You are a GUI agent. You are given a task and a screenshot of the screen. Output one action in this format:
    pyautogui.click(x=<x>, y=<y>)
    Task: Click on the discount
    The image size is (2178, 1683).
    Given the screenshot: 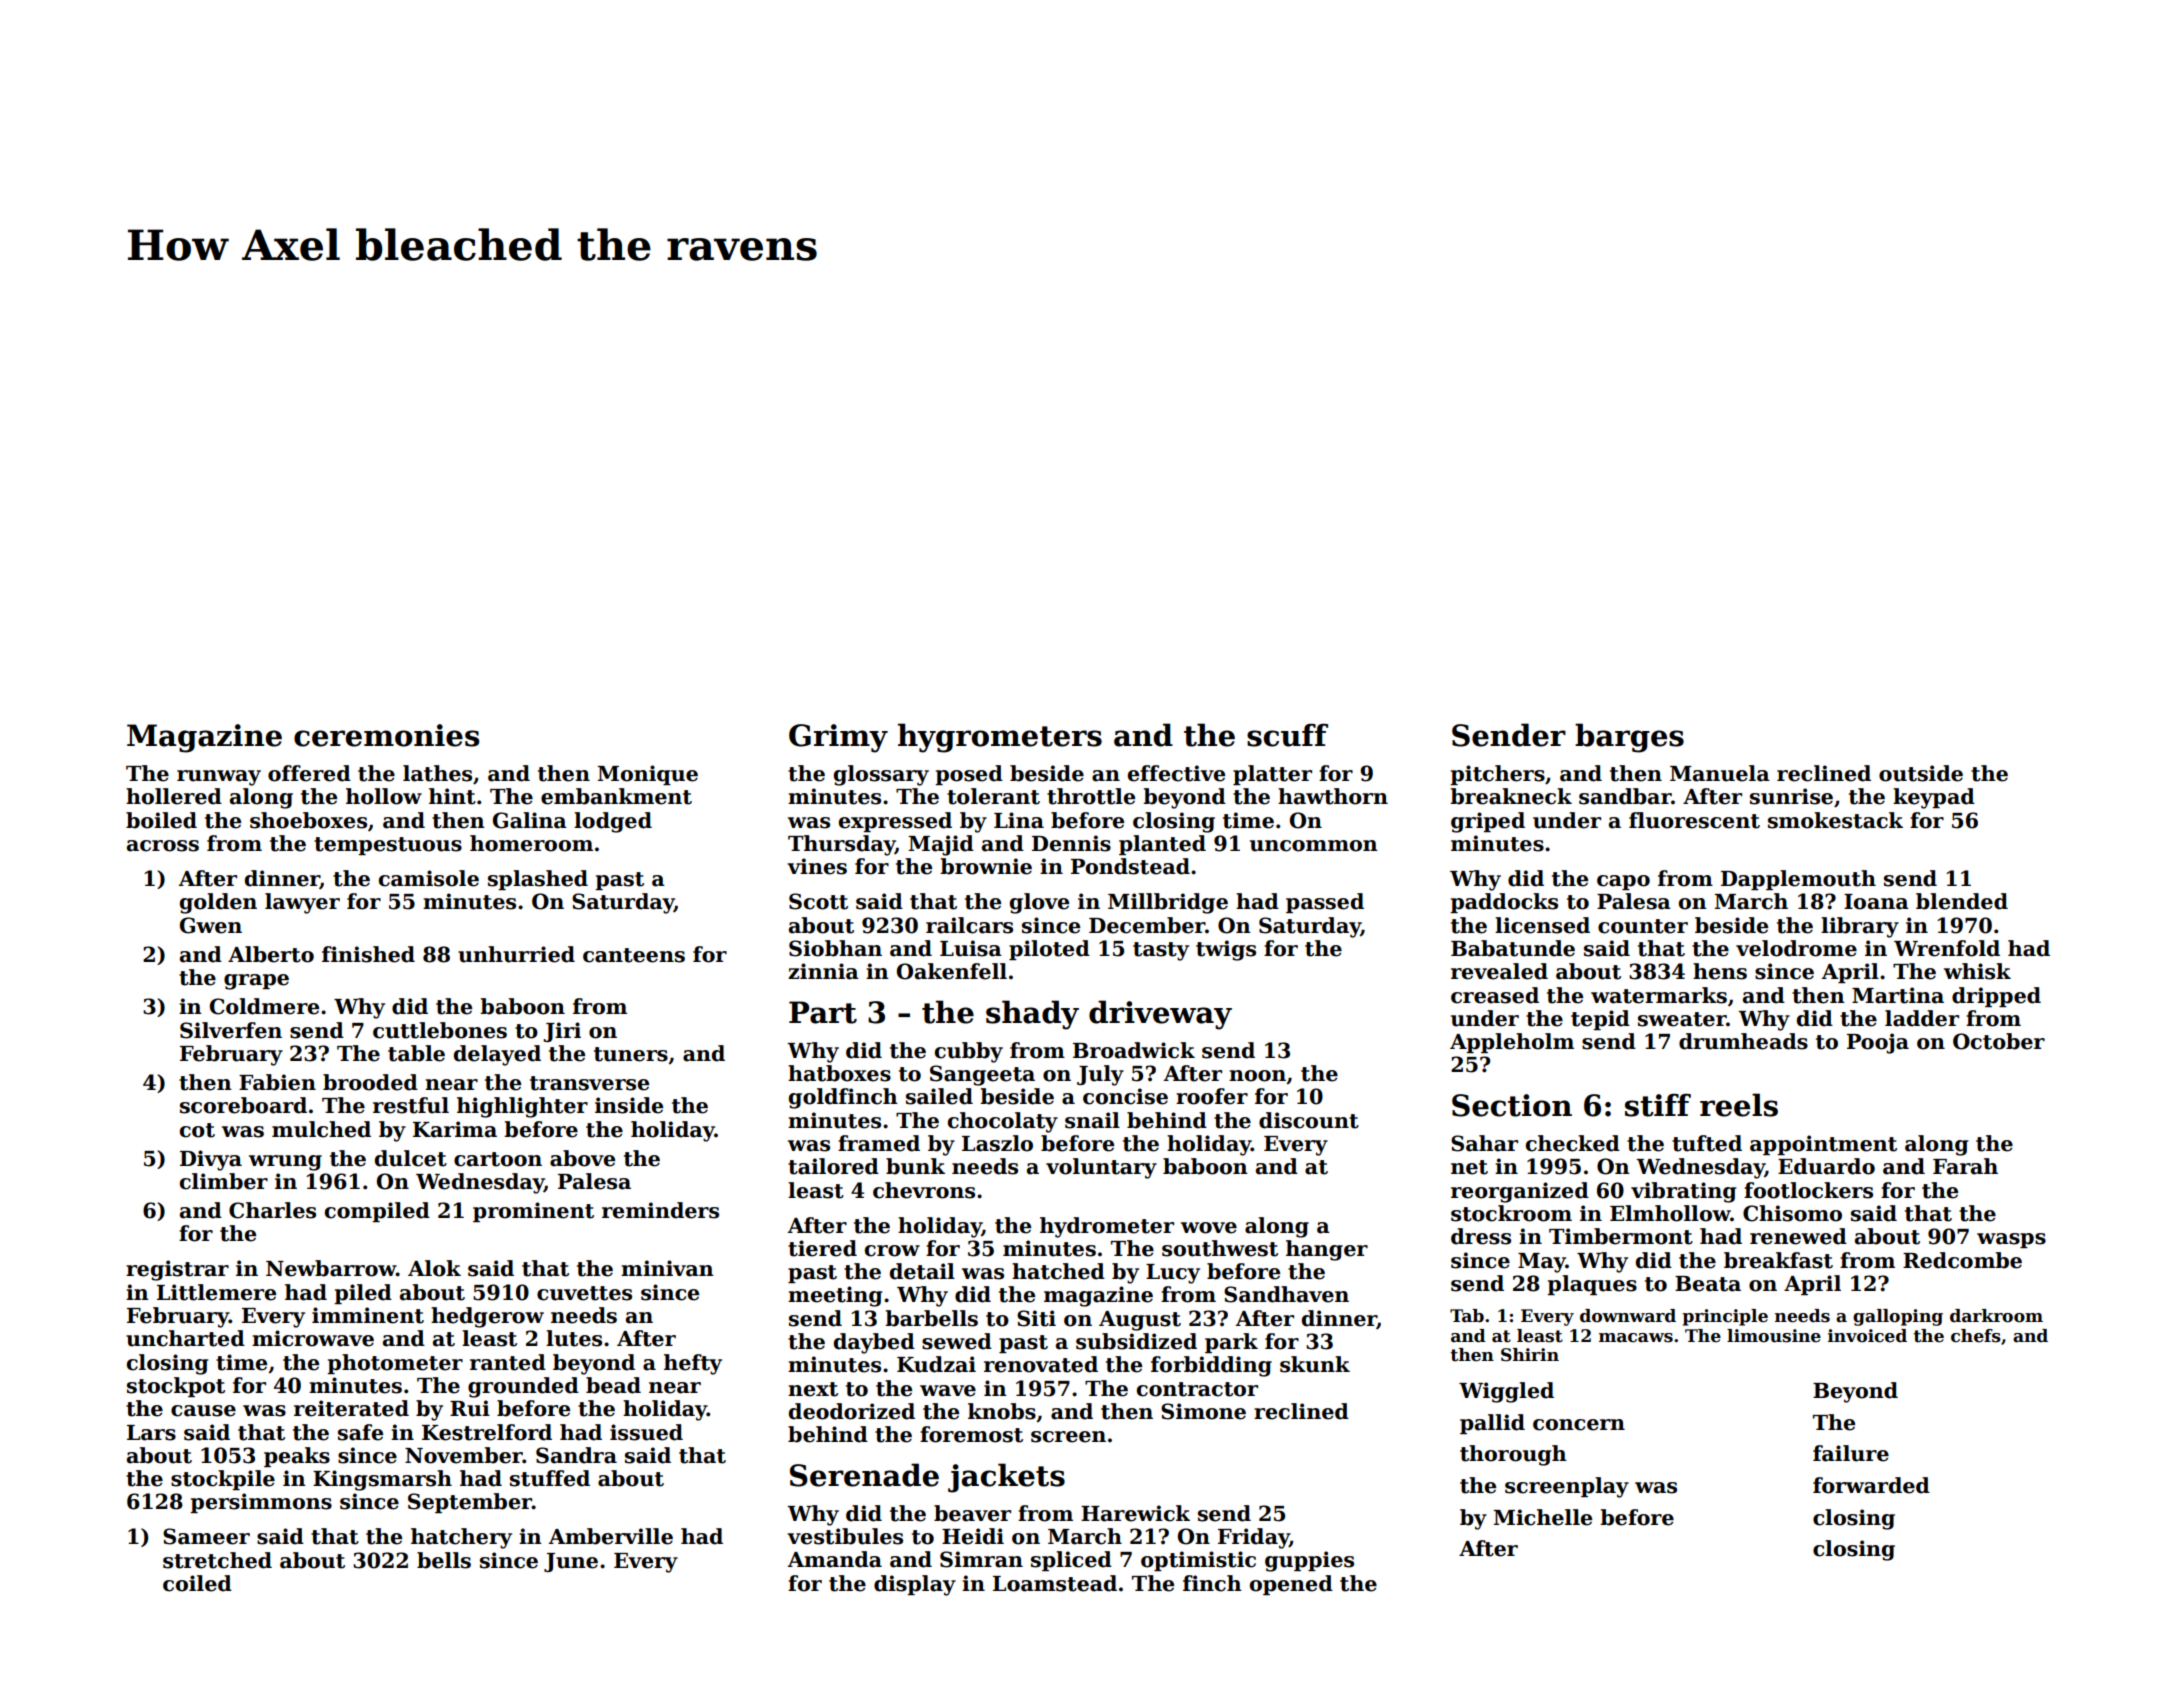 What is the action you would take?
    pyautogui.click(x=1309, y=1120)
